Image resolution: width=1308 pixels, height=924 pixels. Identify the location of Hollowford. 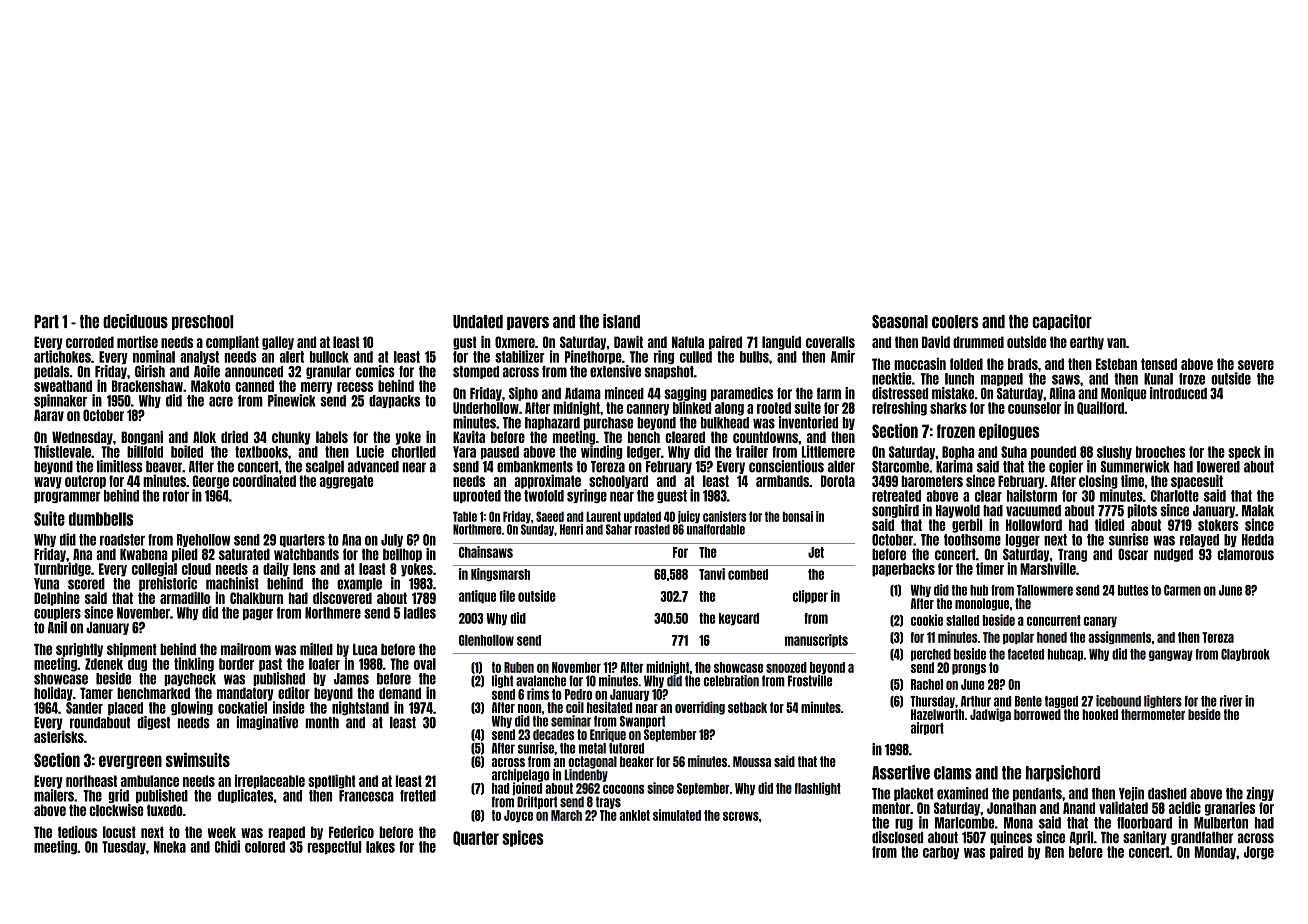
(1034, 525).
